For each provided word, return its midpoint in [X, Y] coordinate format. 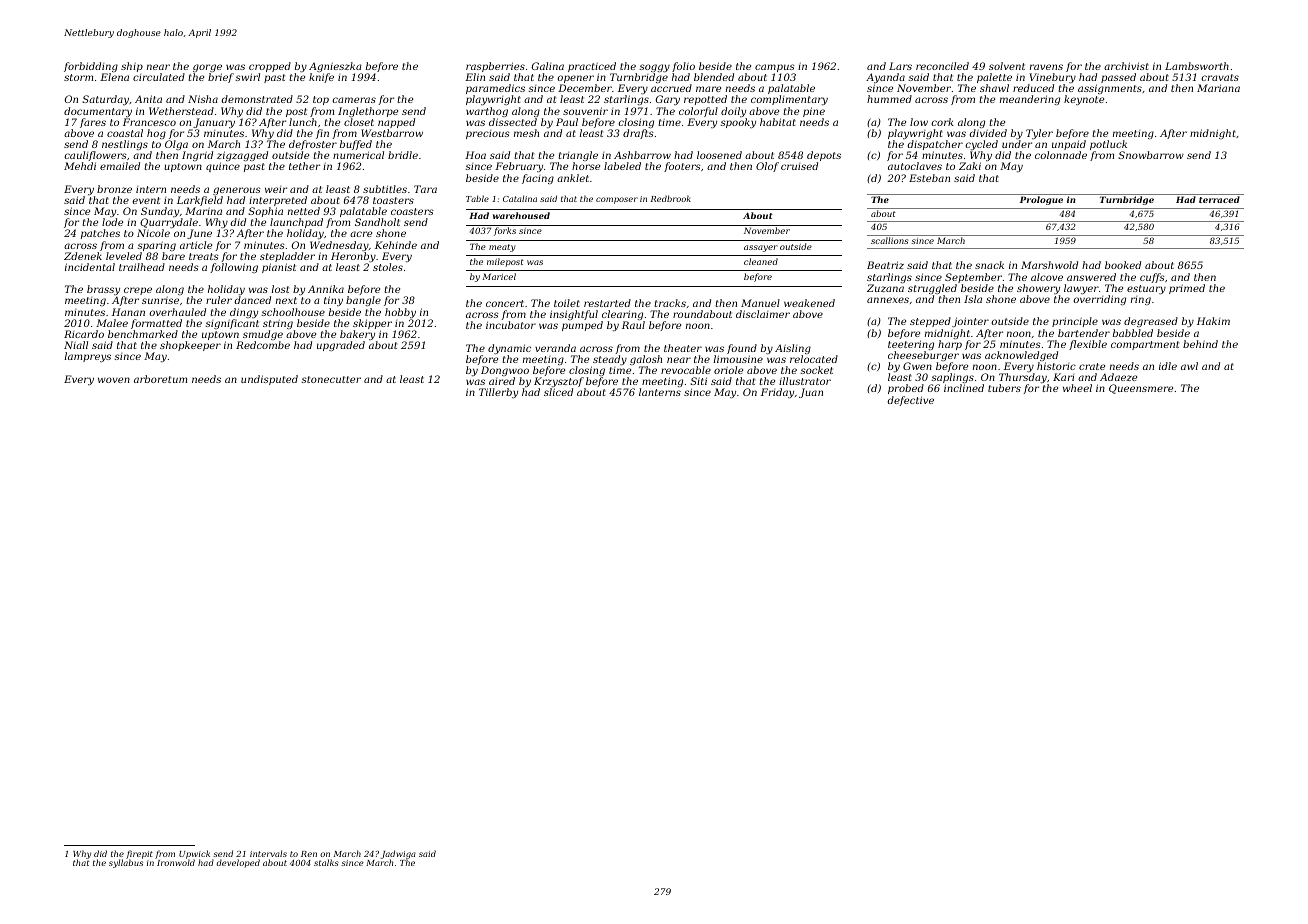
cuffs [1152, 278]
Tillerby [498, 393]
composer [617, 200]
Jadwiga [398, 855]
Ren [309, 854]
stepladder [287, 257]
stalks [326, 862]
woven [114, 380]
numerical [358, 155]
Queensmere [1141, 389]
